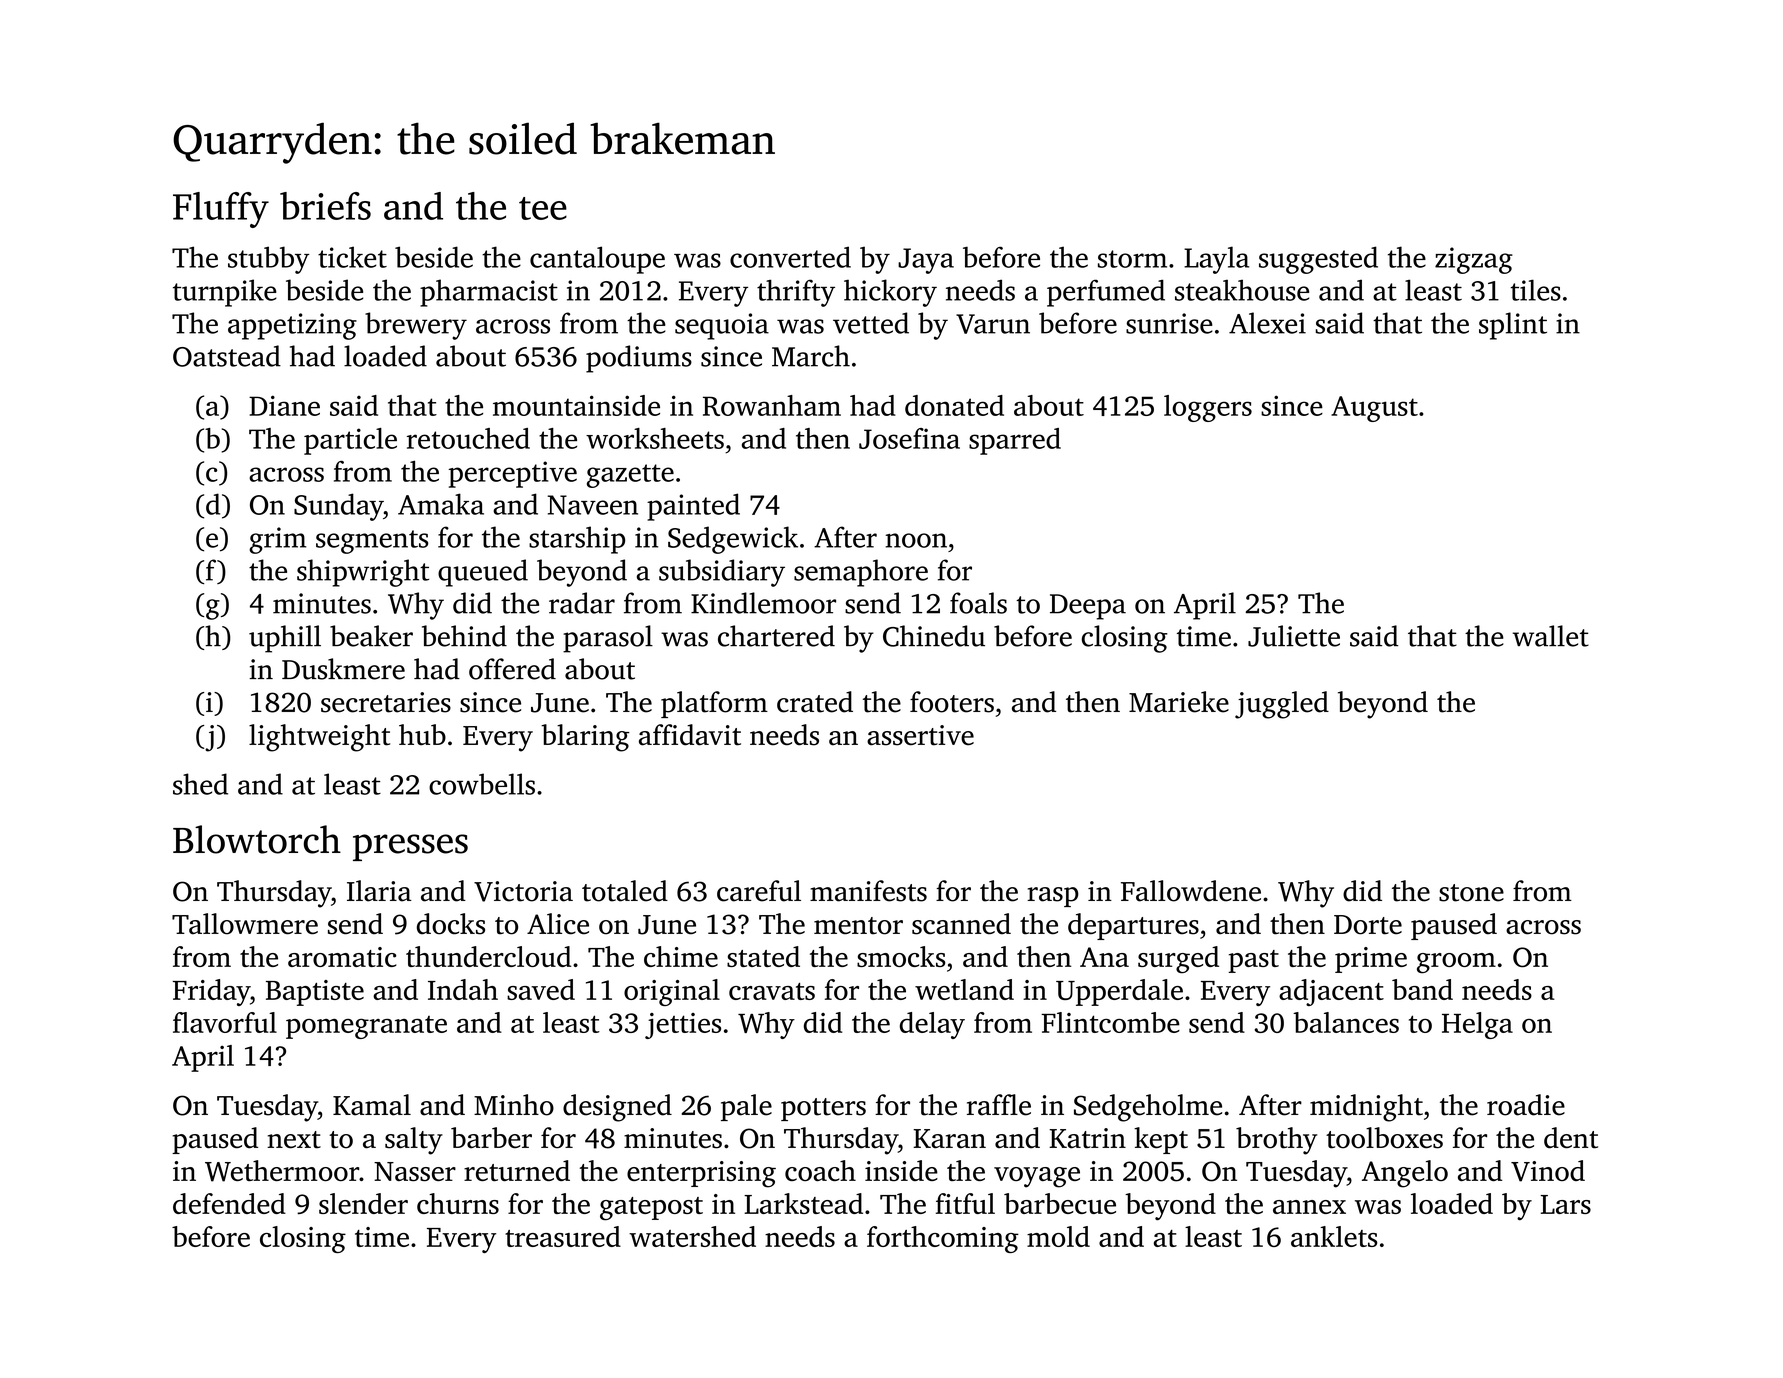 The width and height of the screenshot is (1783, 1378). What do you see at coordinates (1374, 409) in the screenshot?
I see `August` at bounding box center [1374, 409].
